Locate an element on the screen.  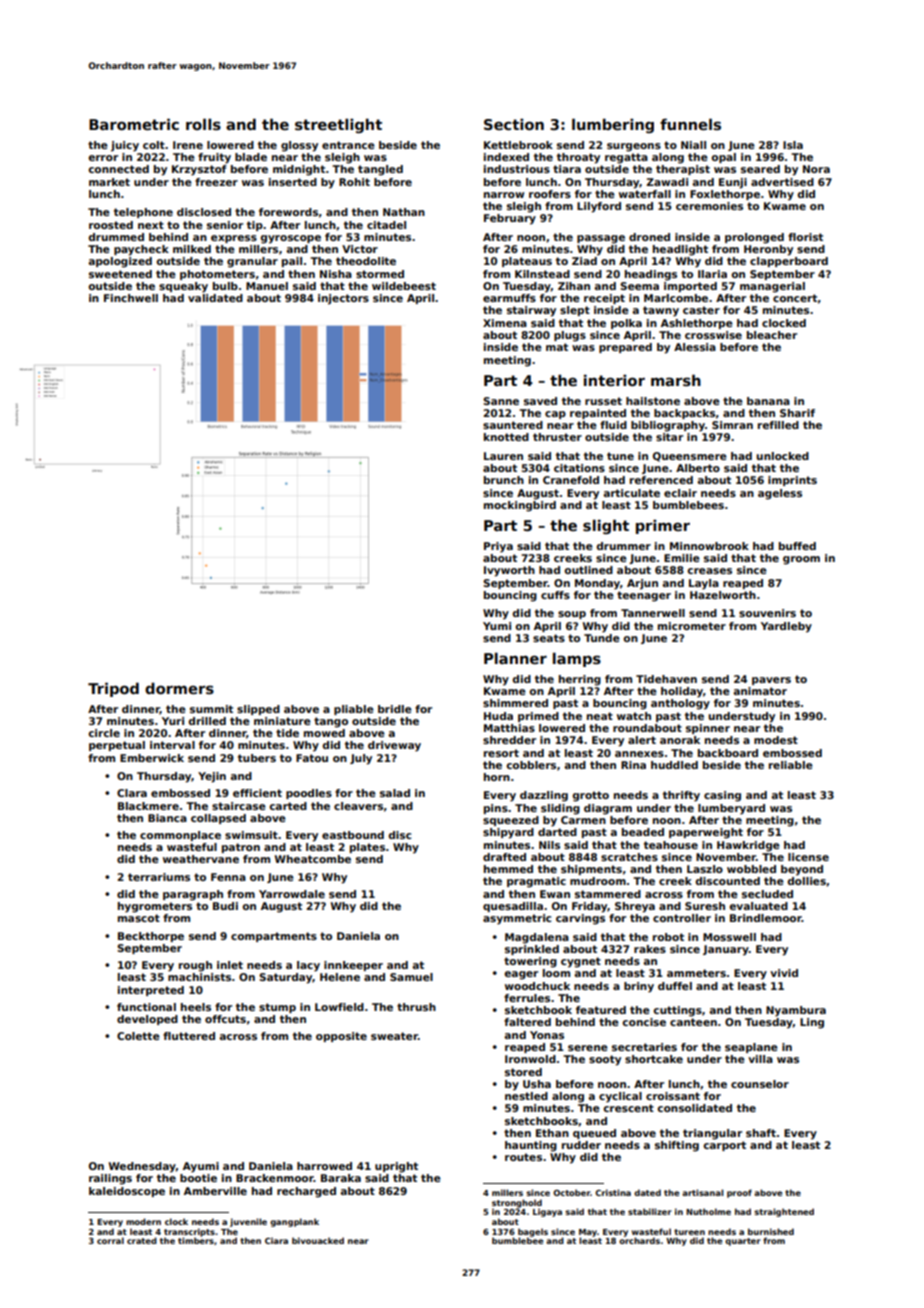
roosted is located at coordinates (111, 225).
